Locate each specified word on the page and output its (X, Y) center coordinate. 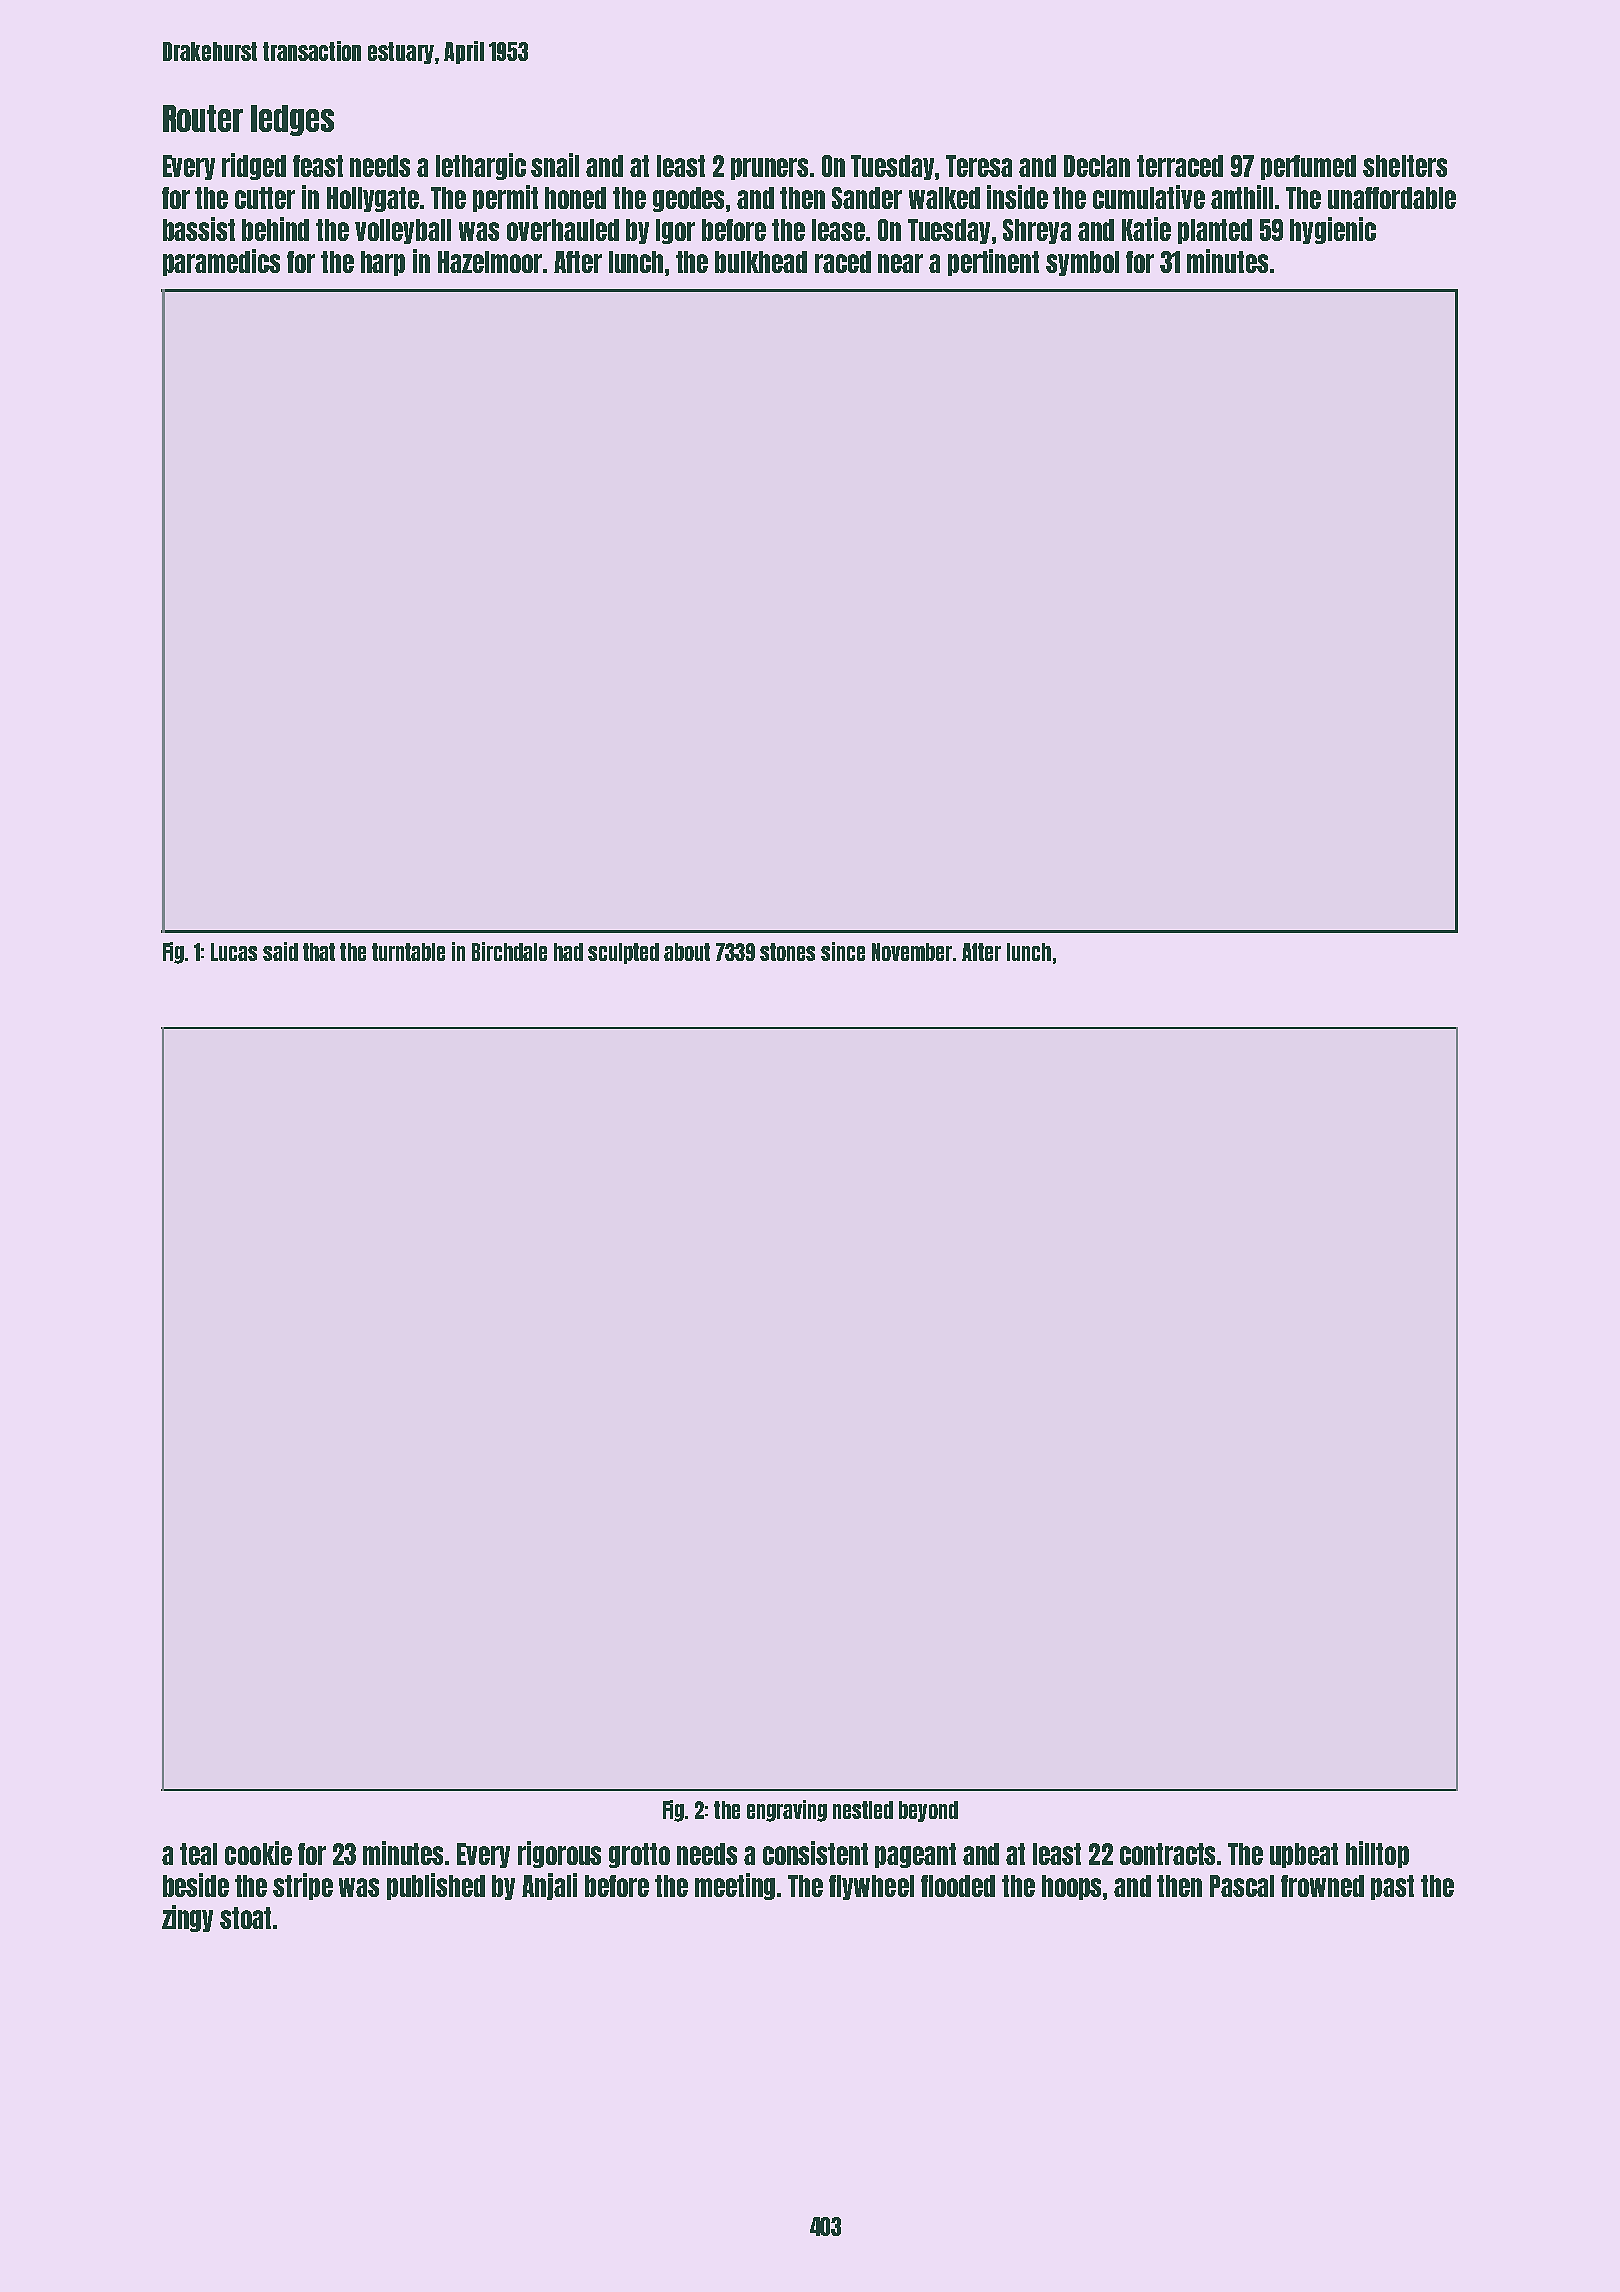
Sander (867, 198)
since (843, 951)
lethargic (481, 166)
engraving (787, 1811)
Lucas (234, 952)
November (912, 952)
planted (1215, 231)
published (436, 1886)
